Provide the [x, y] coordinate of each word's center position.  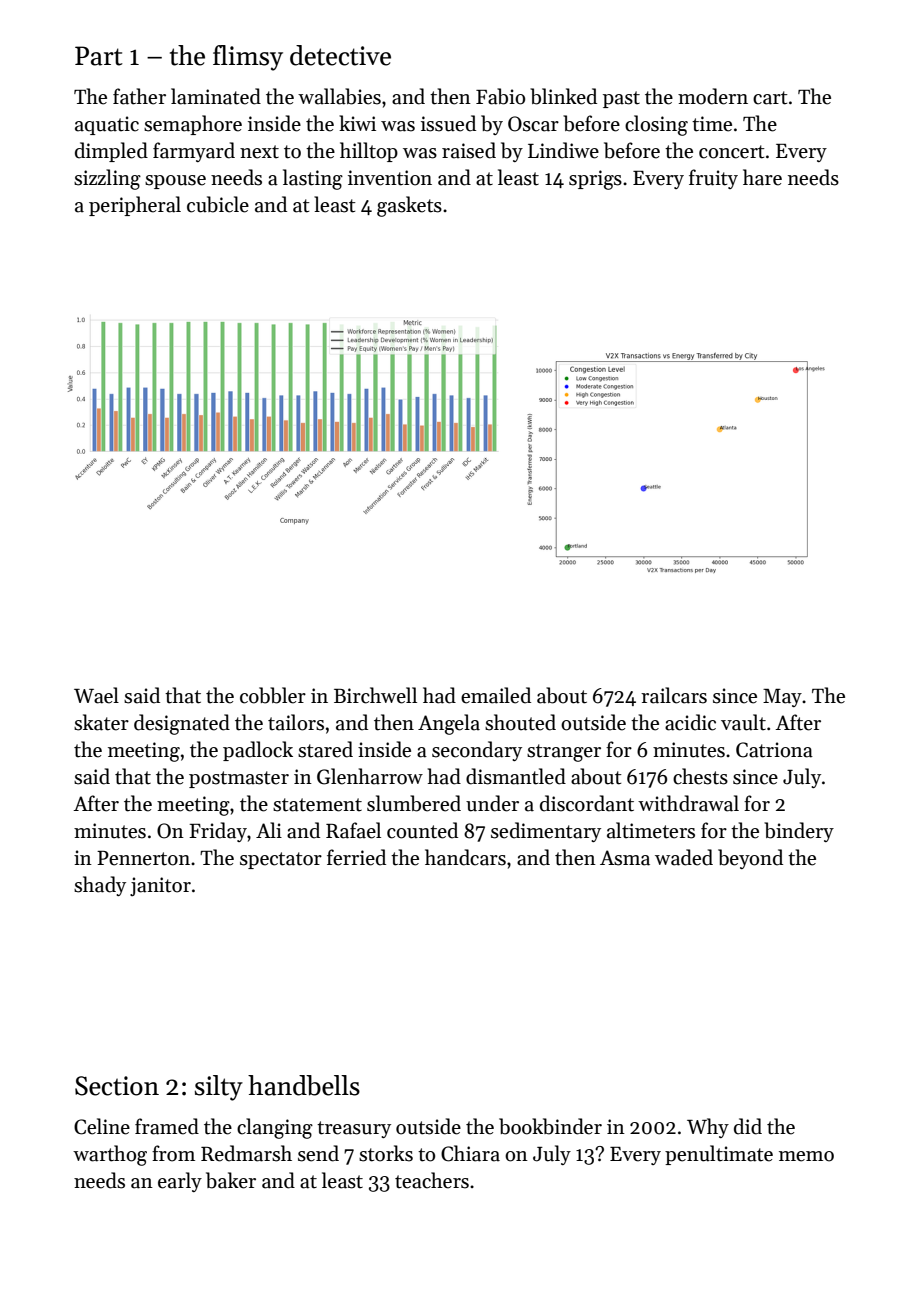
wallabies [339, 96]
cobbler [273, 695]
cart [770, 98]
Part [99, 56]
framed [167, 1126]
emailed [496, 695]
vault [743, 722]
